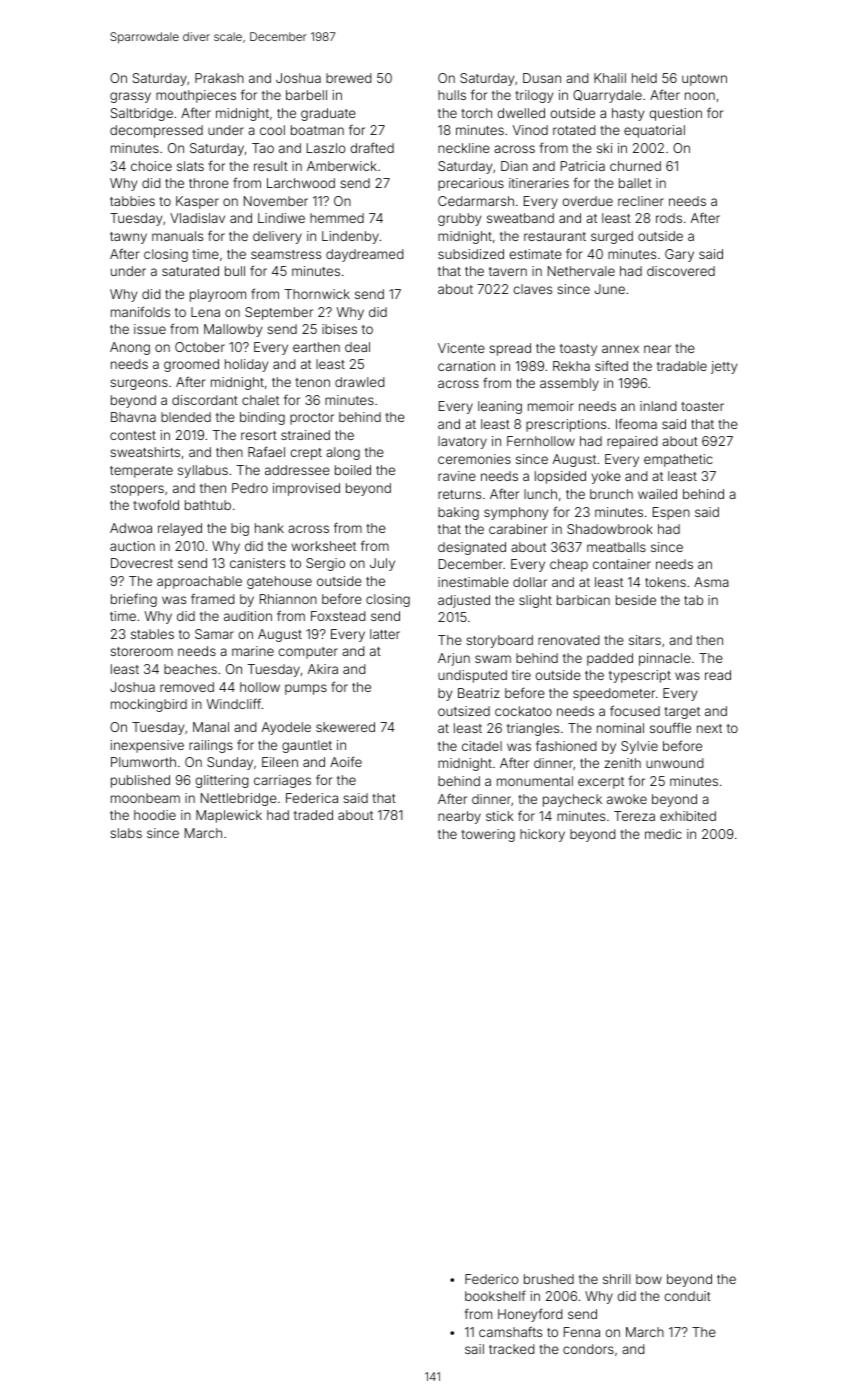 This screenshot has height=1400, width=849. I want to click on hasty, so click(628, 114).
